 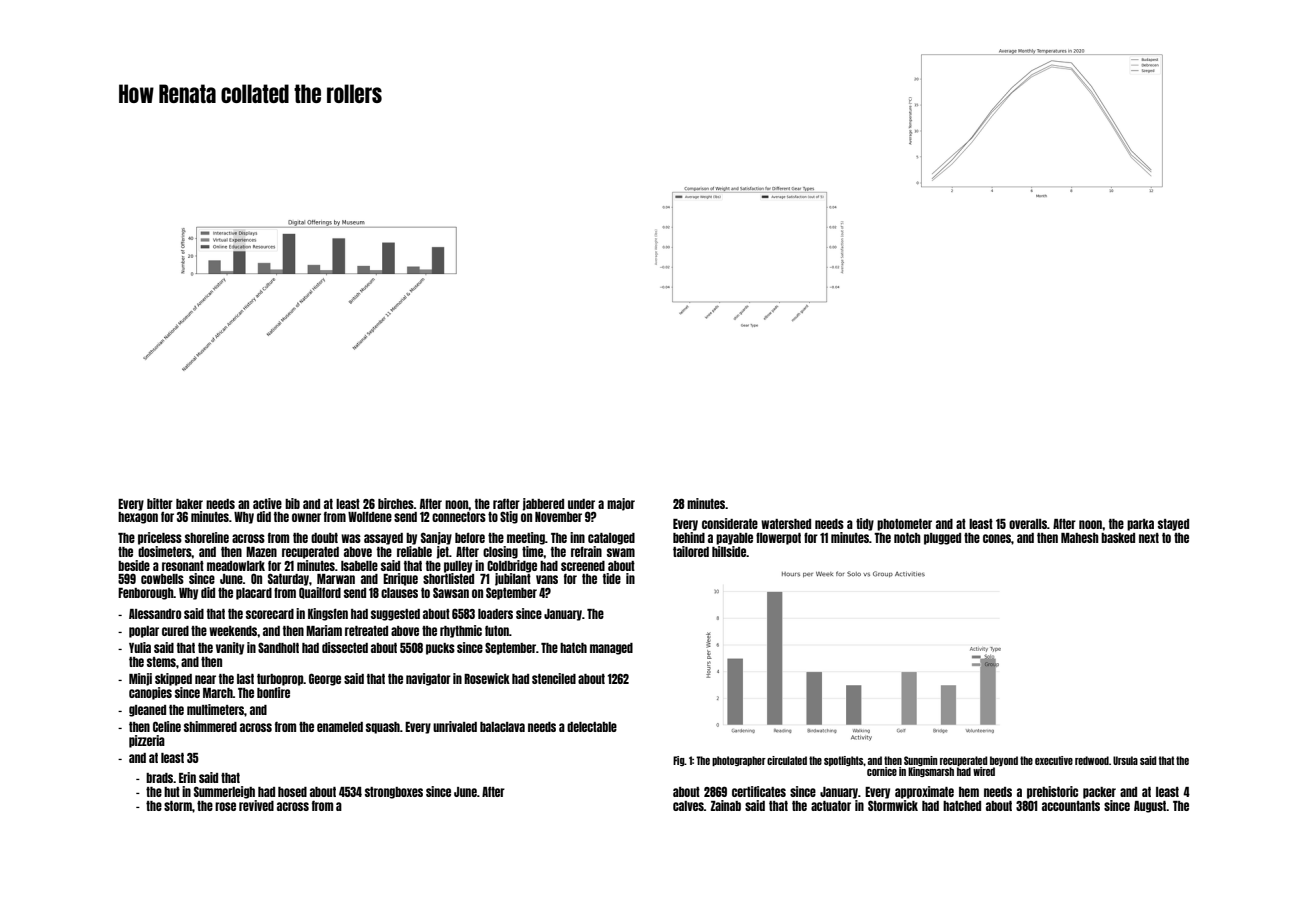 What do you see at coordinates (509, 517) in the screenshot?
I see `Stig` at bounding box center [509, 517].
